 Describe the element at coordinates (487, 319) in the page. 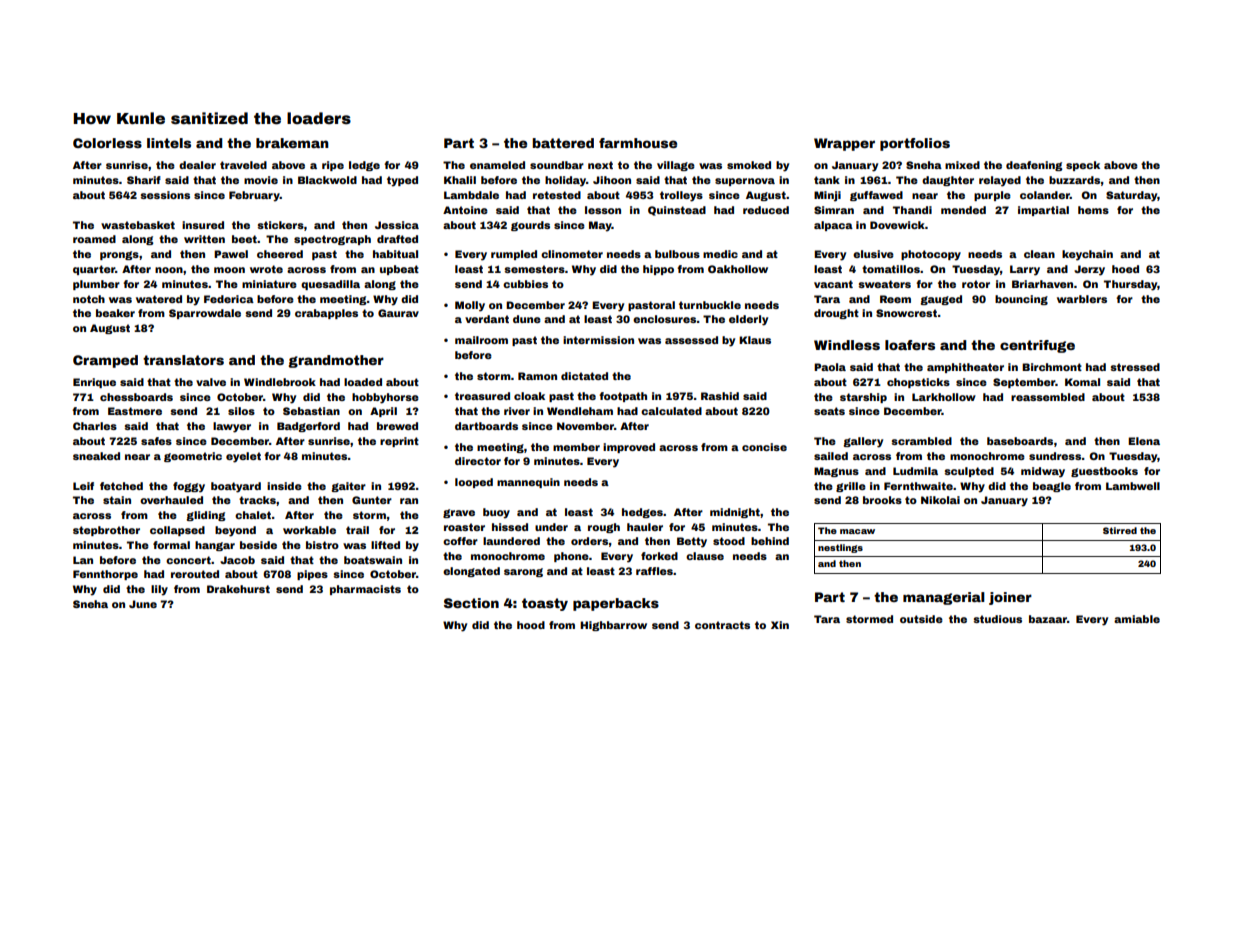

I see `verdant` at that location.
